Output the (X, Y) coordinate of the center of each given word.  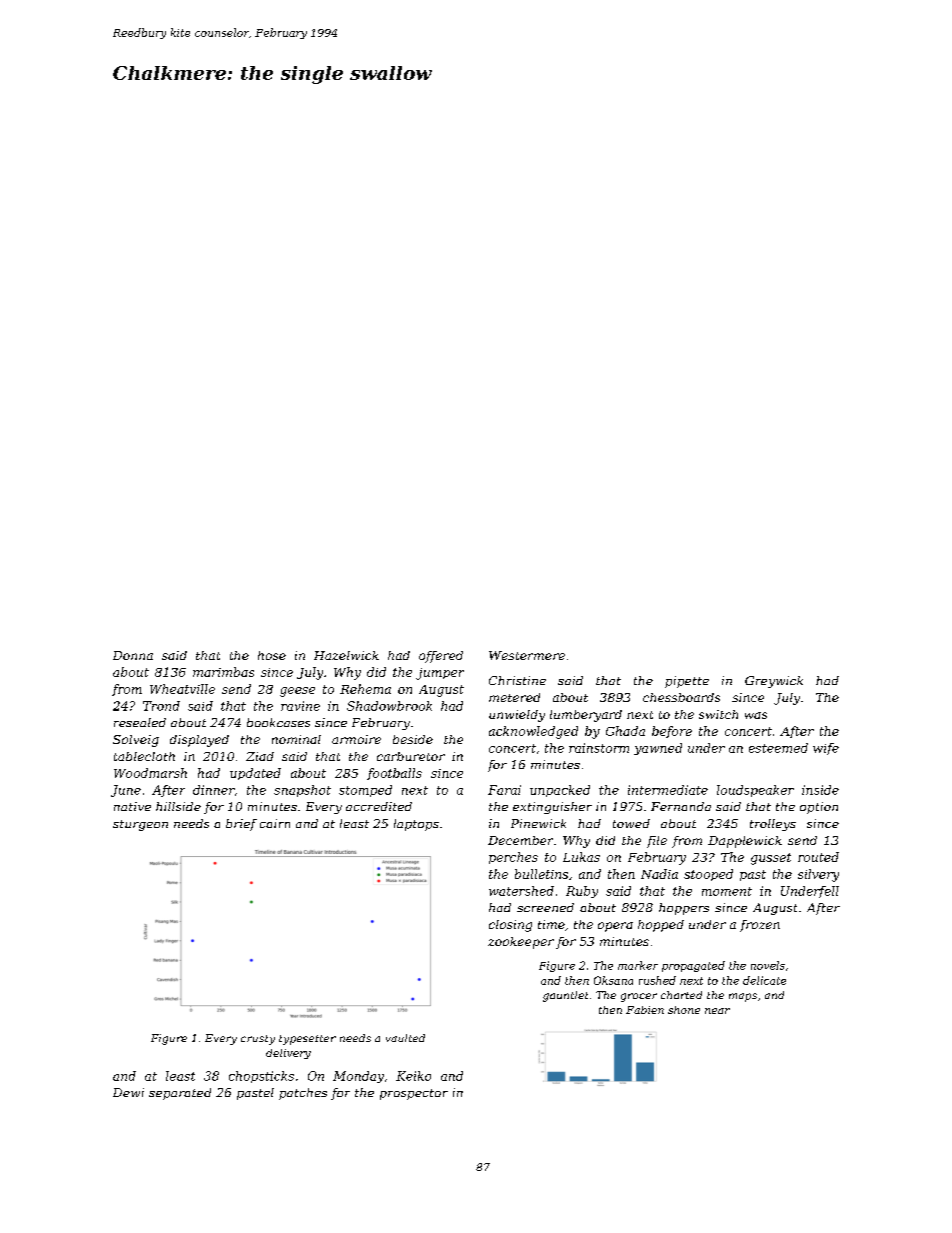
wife (826, 749)
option (819, 808)
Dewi (128, 1092)
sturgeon (140, 825)
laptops (416, 825)
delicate (764, 980)
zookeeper (521, 943)
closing (510, 926)
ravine (300, 706)
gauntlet (565, 996)
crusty (258, 1040)
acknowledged (533, 732)
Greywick (774, 682)
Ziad (260, 756)
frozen (760, 926)
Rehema (365, 689)
